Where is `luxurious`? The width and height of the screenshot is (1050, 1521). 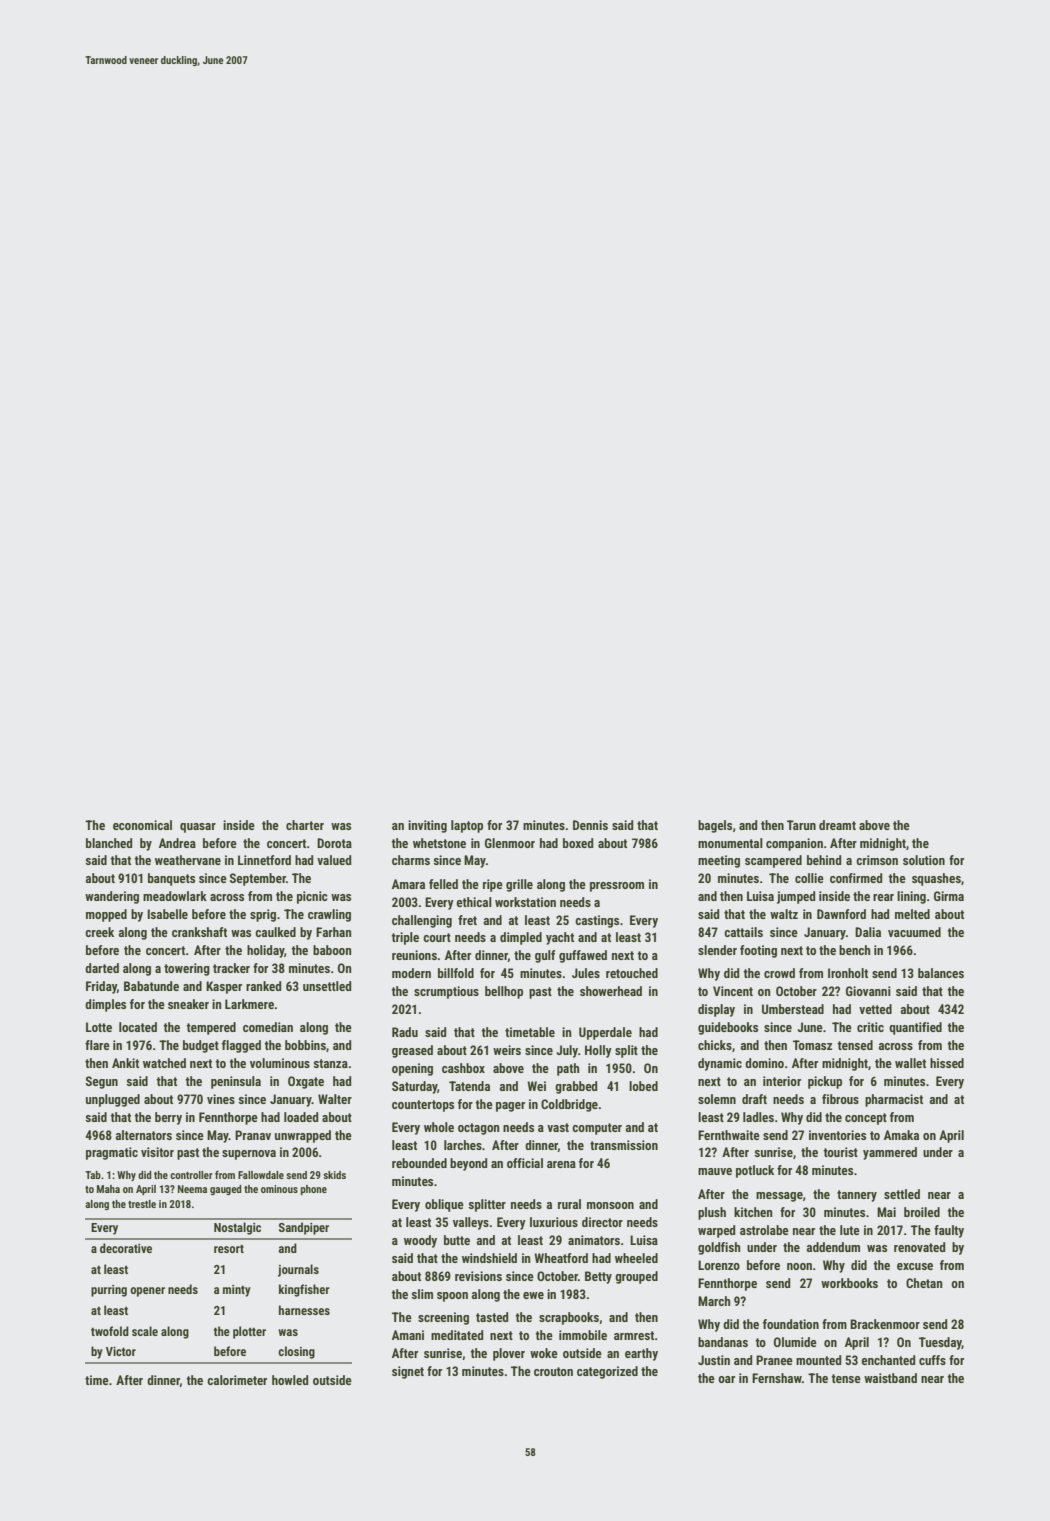
luxurious is located at coordinates (554, 1222).
